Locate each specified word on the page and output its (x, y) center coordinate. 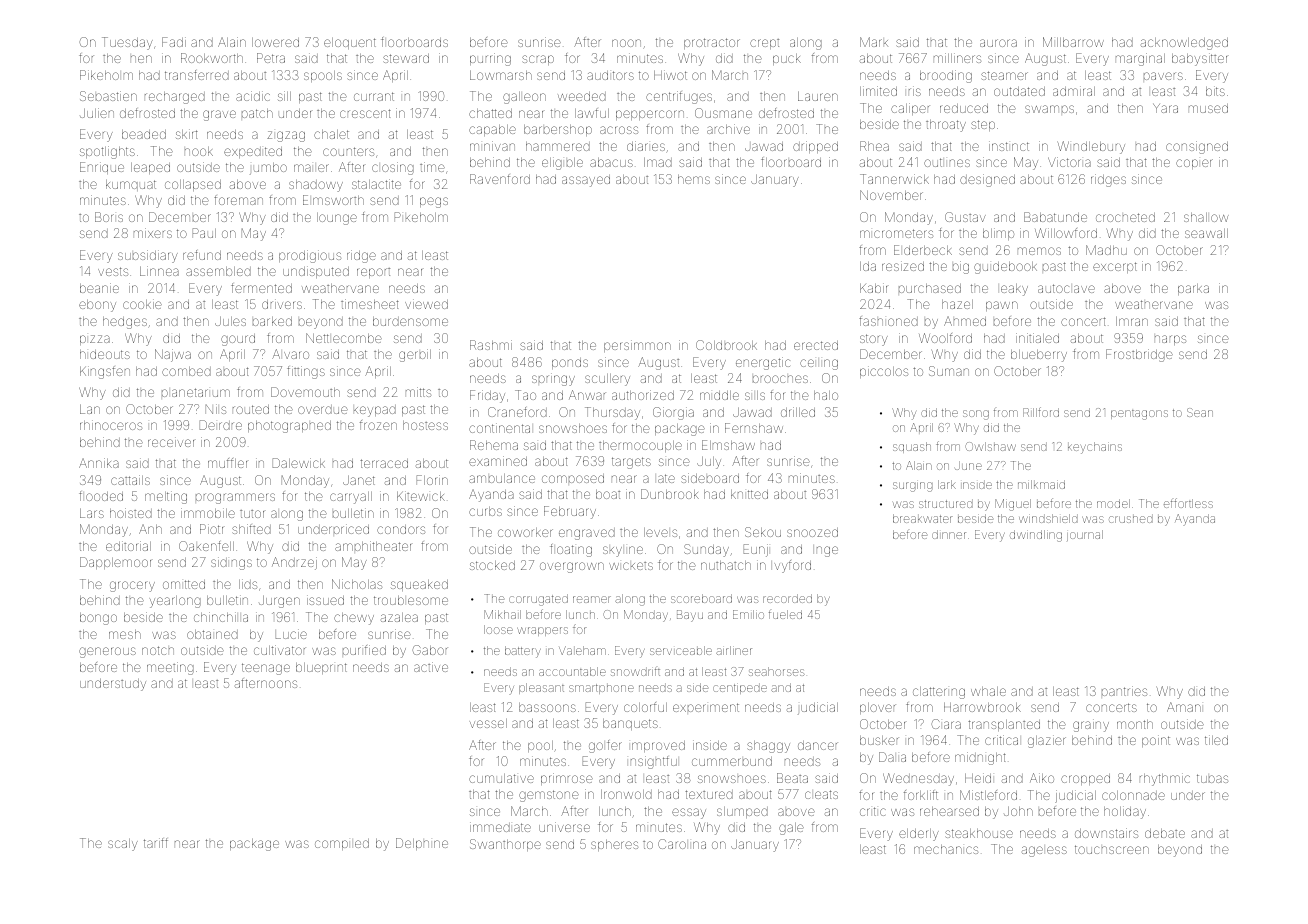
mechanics (946, 849)
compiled (342, 844)
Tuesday (127, 43)
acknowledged (1184, 44)
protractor (712, 43)
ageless (1044, 851)
